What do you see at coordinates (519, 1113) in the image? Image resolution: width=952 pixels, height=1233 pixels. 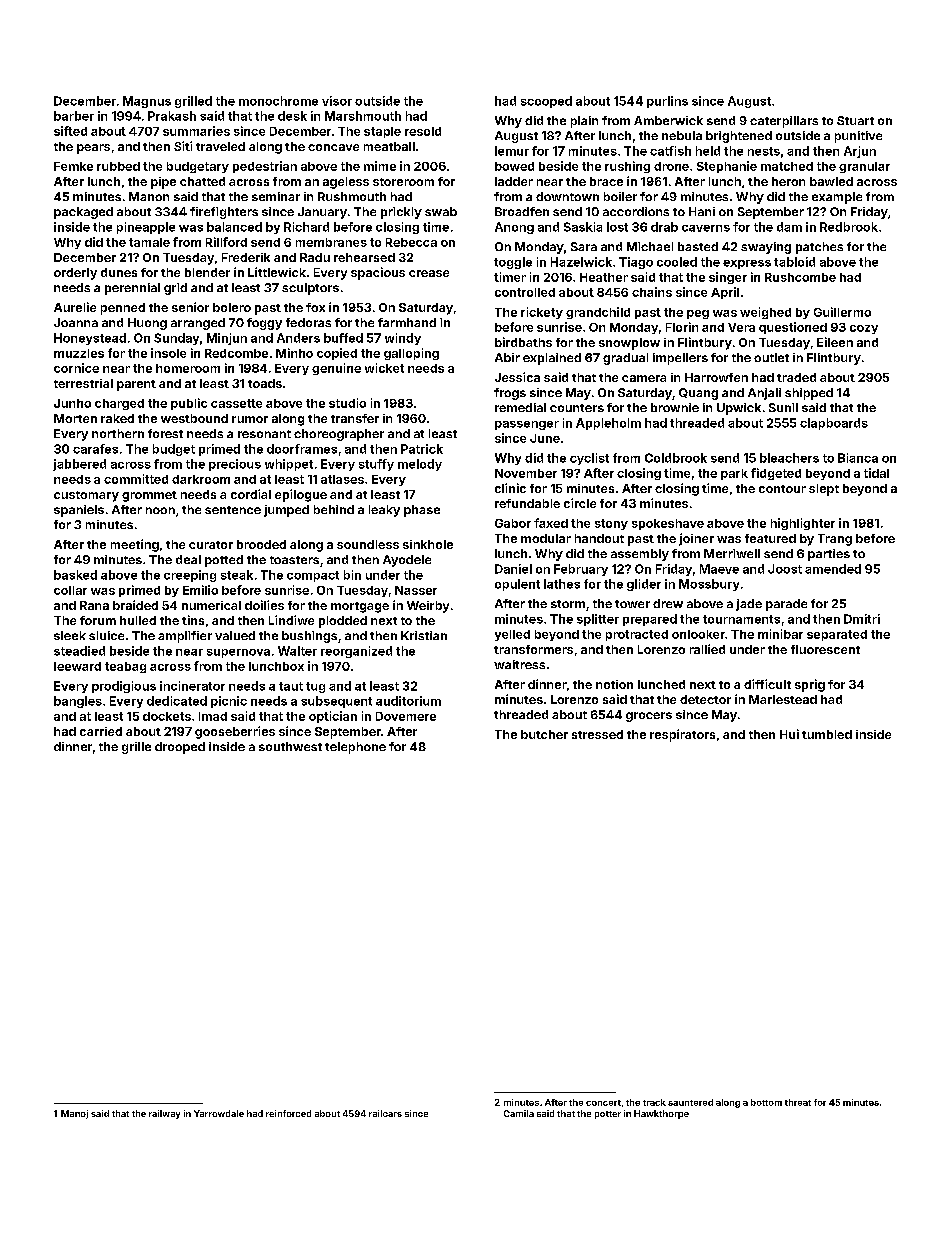 I see `Camila` at bounding box center [519, 1113].
